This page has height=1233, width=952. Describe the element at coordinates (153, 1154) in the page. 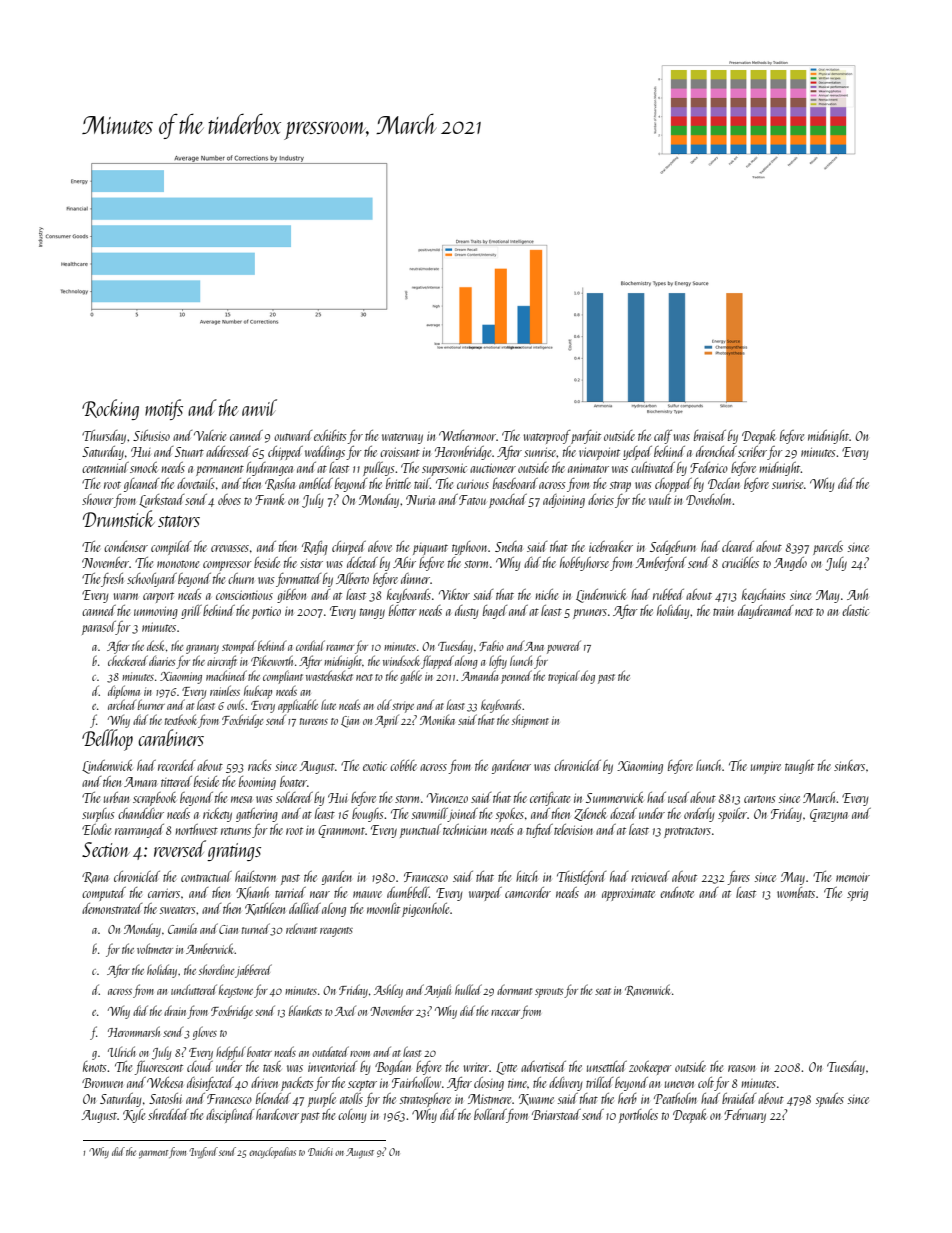

I see `garment` at that location.
